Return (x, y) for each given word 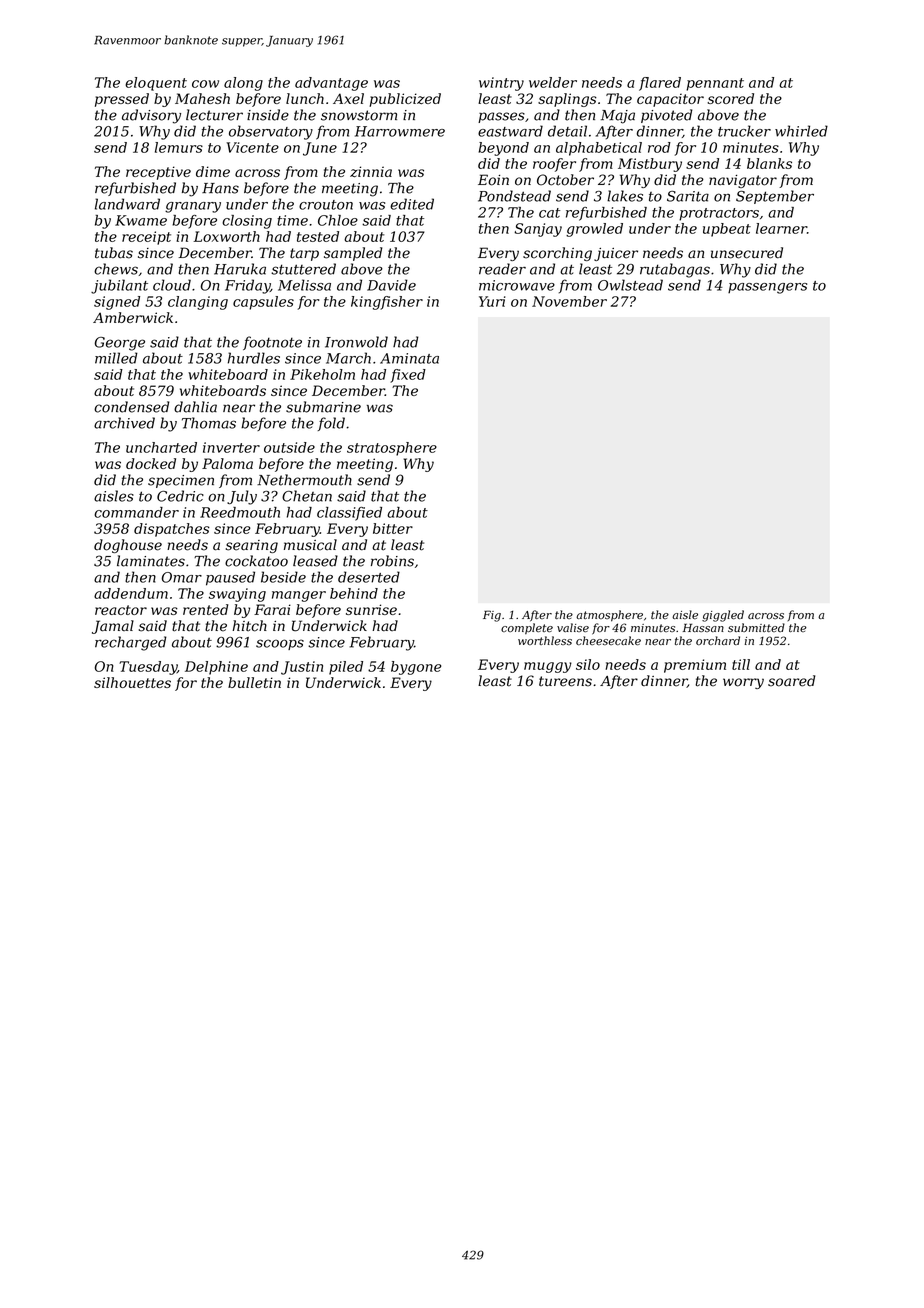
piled (346, 668)
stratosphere (392, 449)
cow (205, 84)
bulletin (254, 682)
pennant (715, 84)
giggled (723, 616)
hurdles (254, 358)
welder (553, 82)
